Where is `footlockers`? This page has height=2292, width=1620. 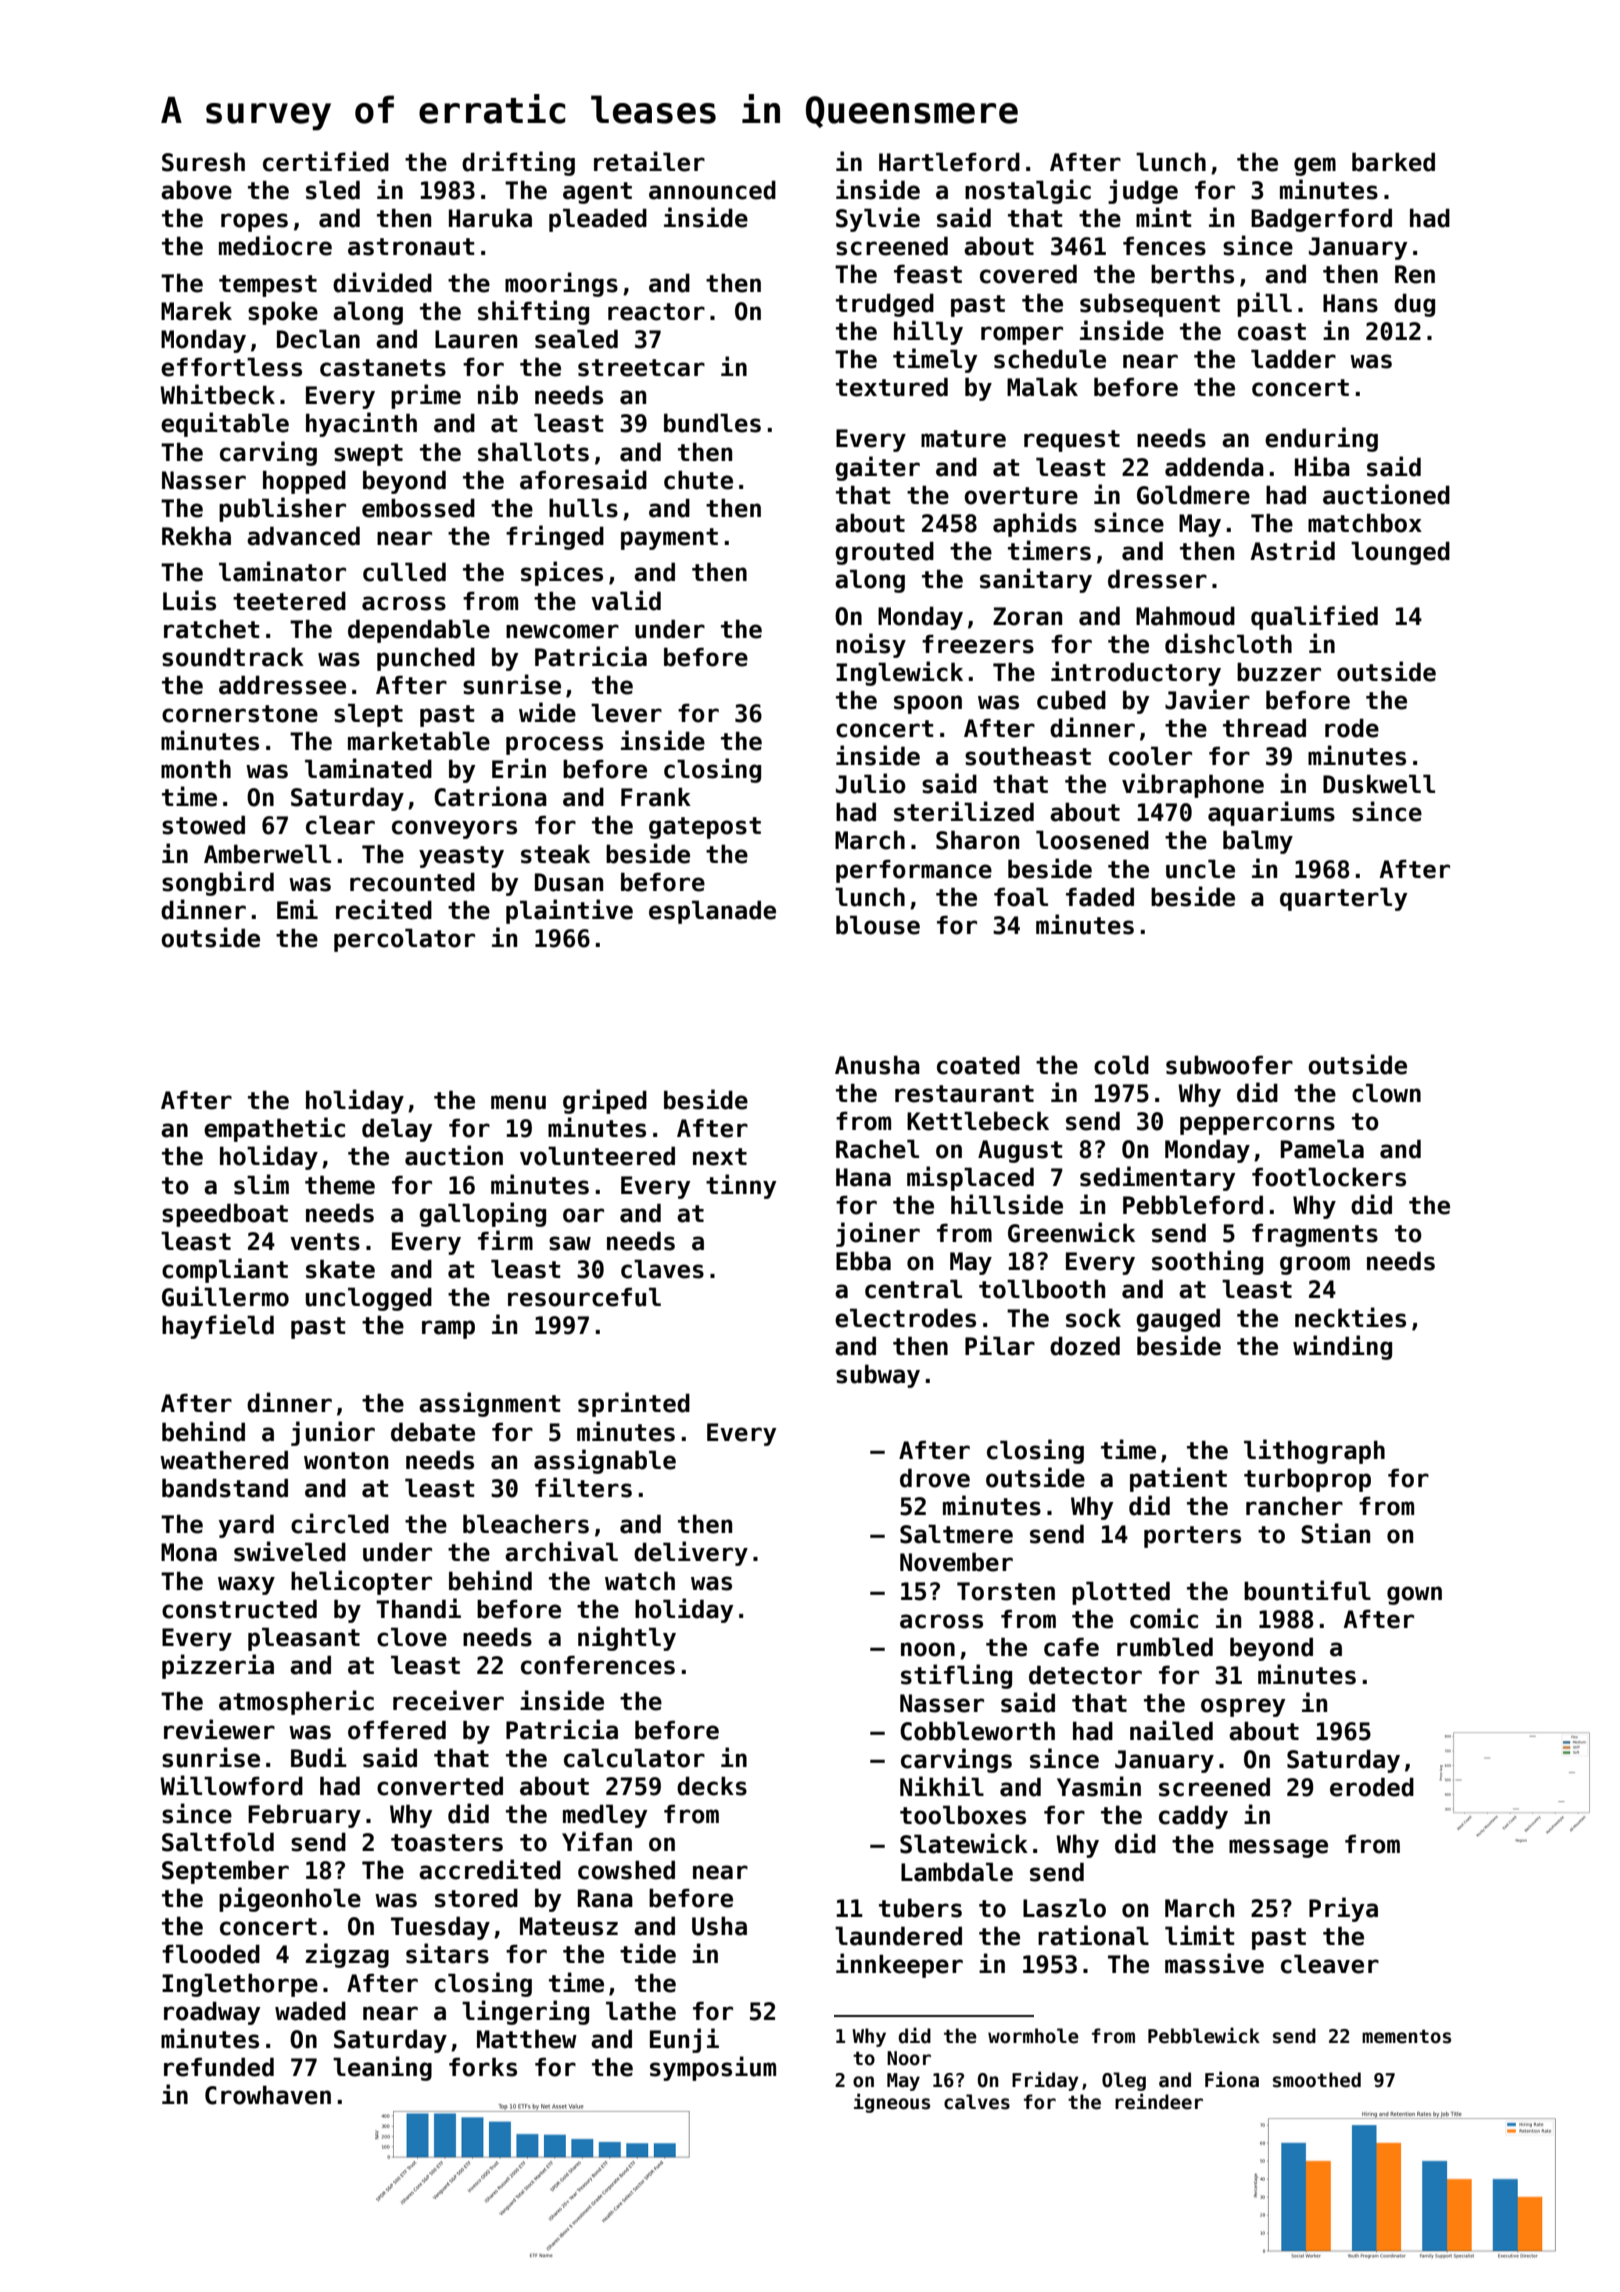
footlockers is located at coordinates (1329, 1177).
